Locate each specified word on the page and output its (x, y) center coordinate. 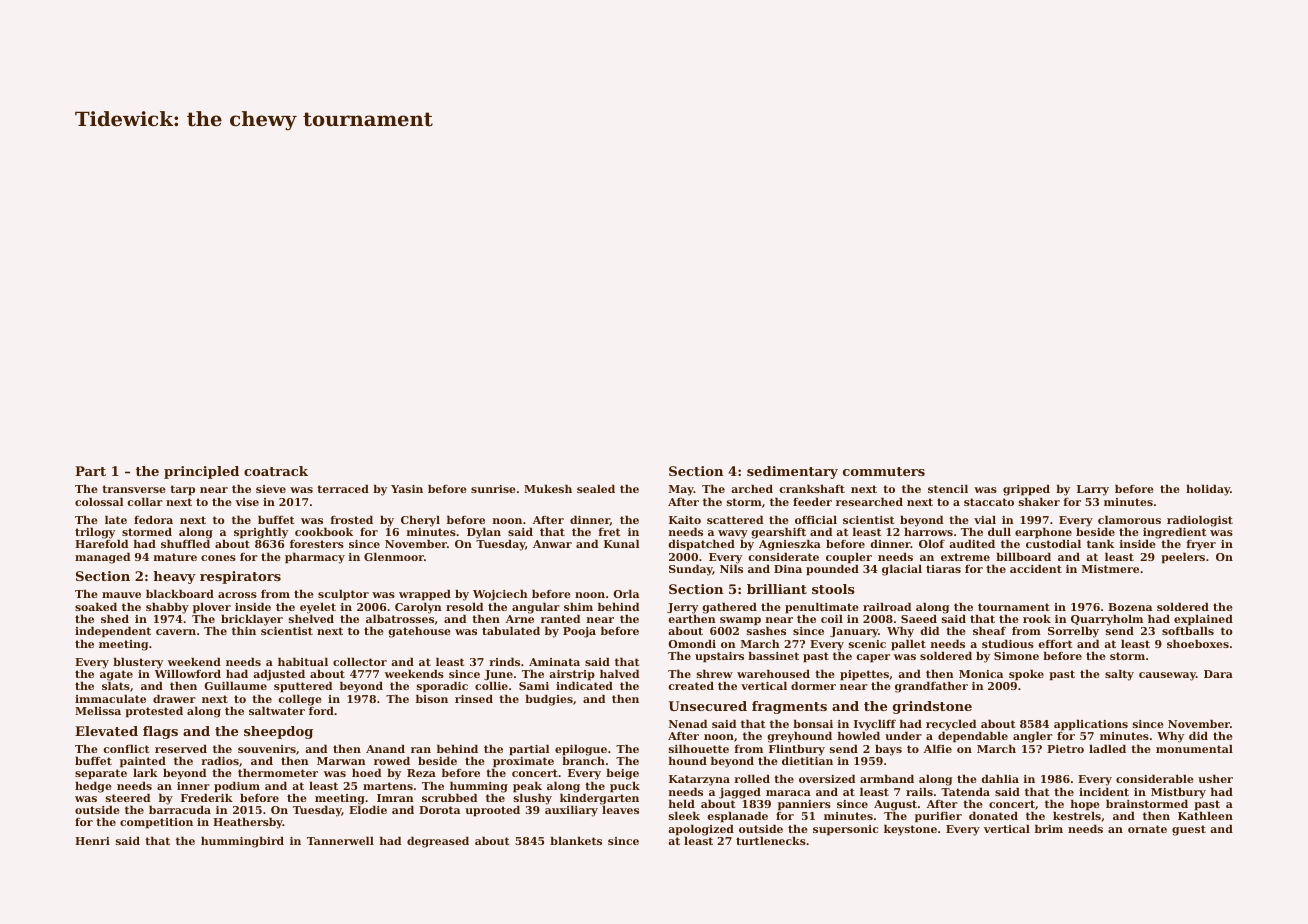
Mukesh (548, 488)
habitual (303, 661)
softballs (1188, 631)
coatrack (276, 471)
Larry (1093, 490)
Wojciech (500, 595)
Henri (92, 841)
